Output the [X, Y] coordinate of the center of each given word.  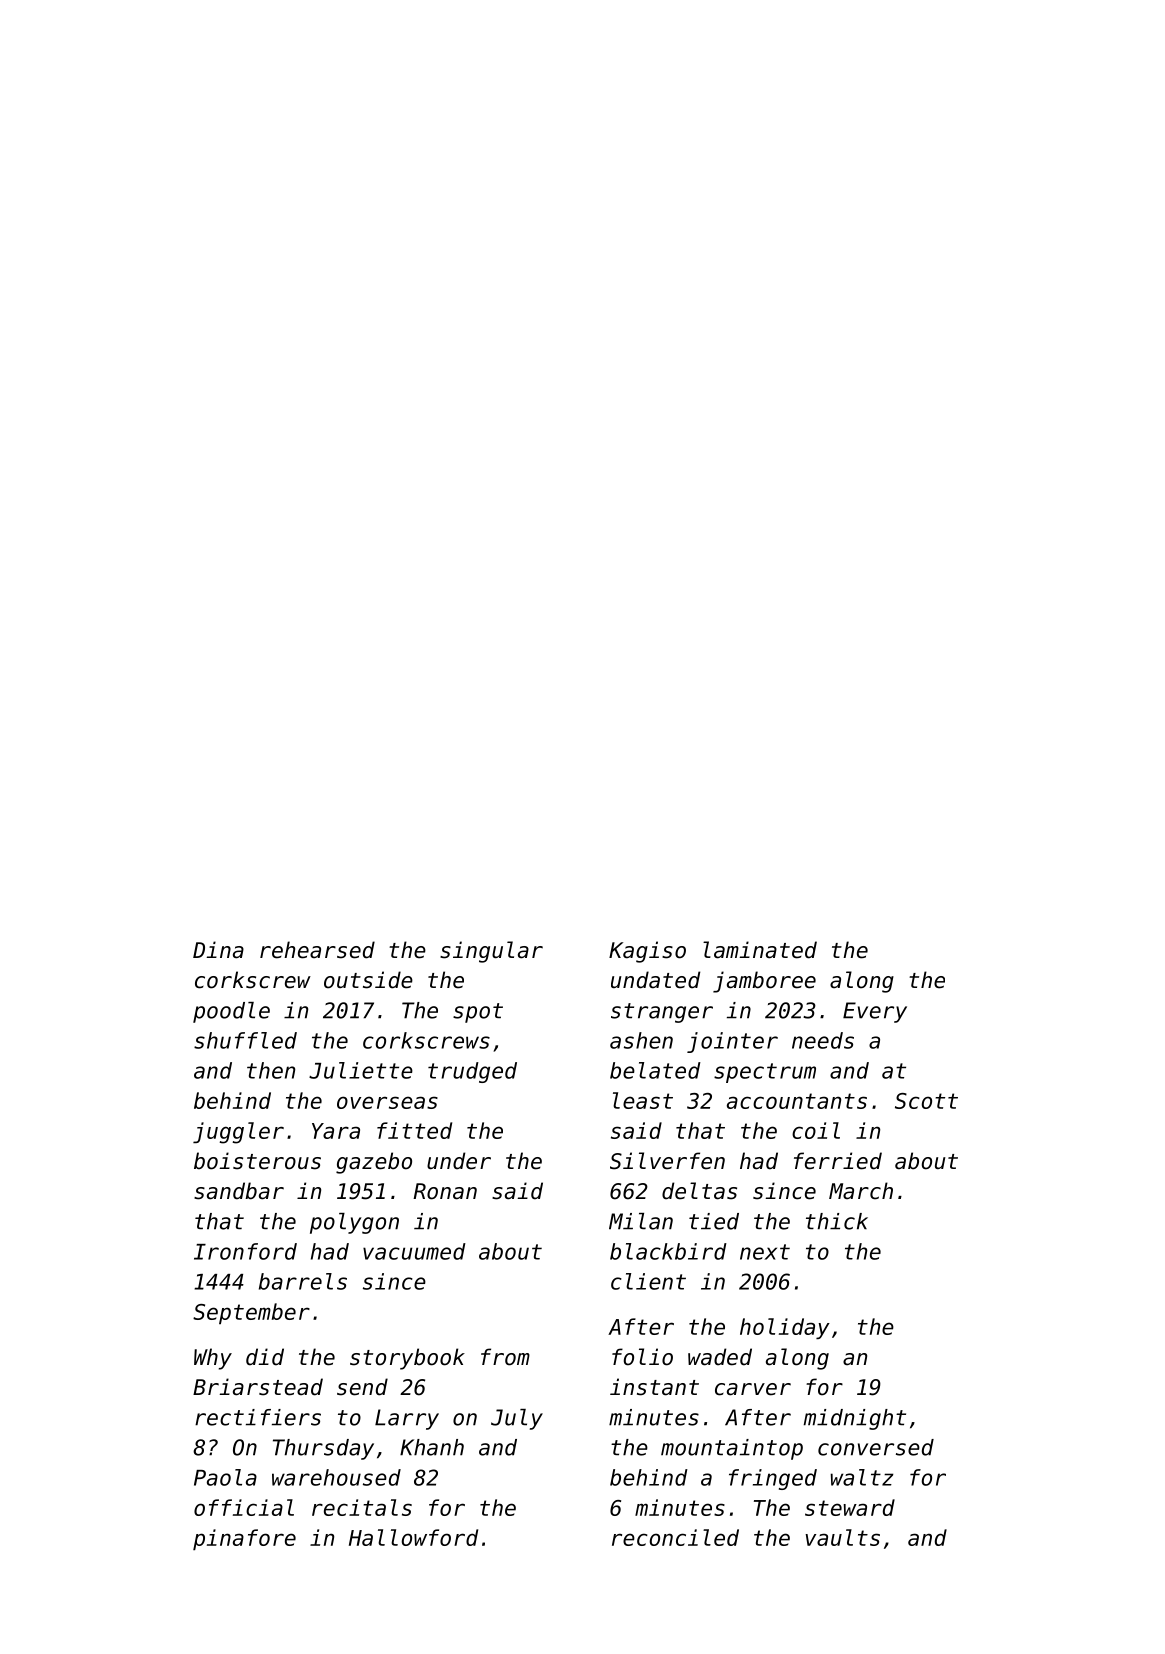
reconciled [675, 1537]
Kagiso [647, 952]
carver [753, 1389]
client [648, 1281]
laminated [760, 950]
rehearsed [317, 950]
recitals [362, 1507]
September [251, 1313]
